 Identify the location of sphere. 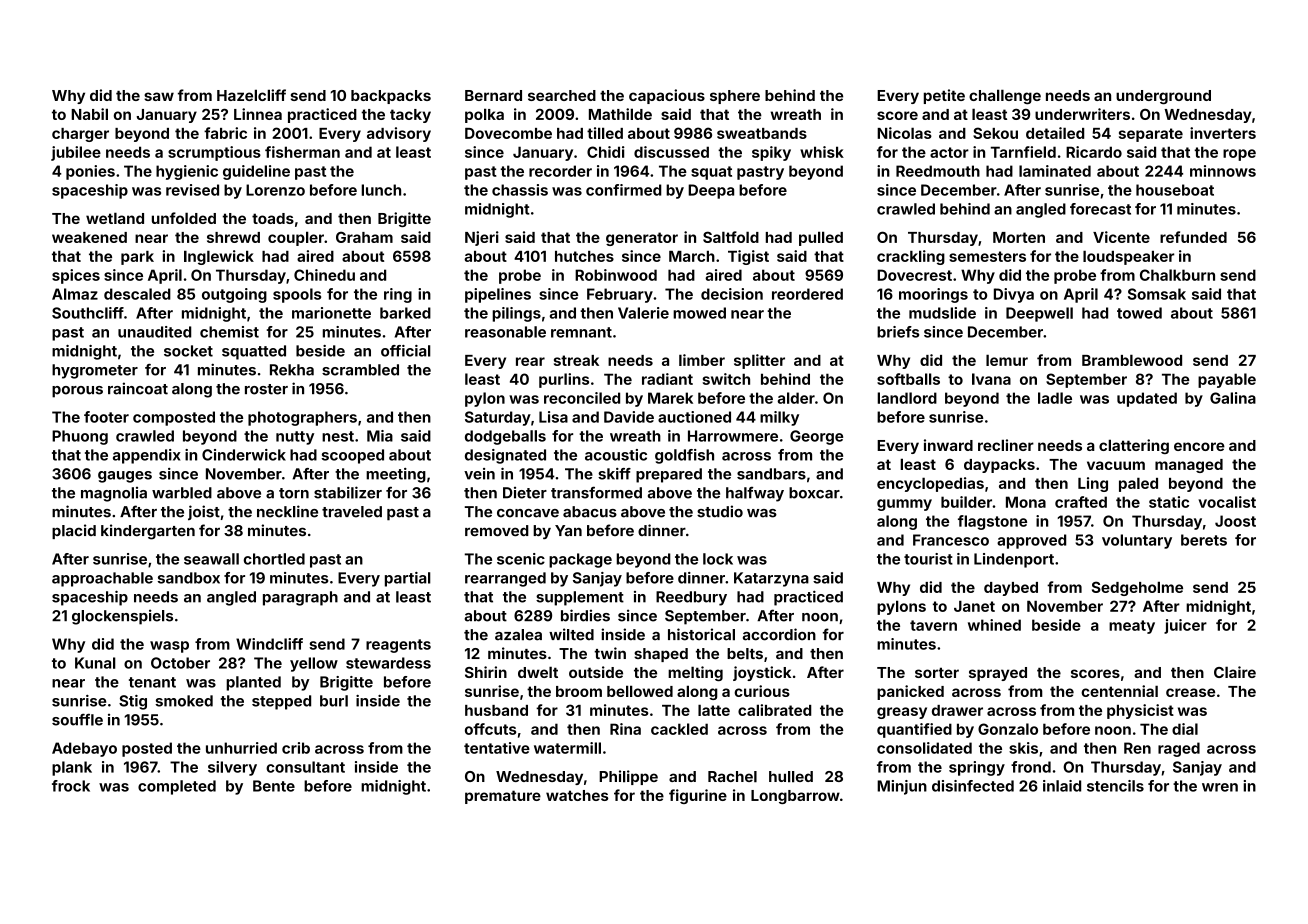
(735, 97).
